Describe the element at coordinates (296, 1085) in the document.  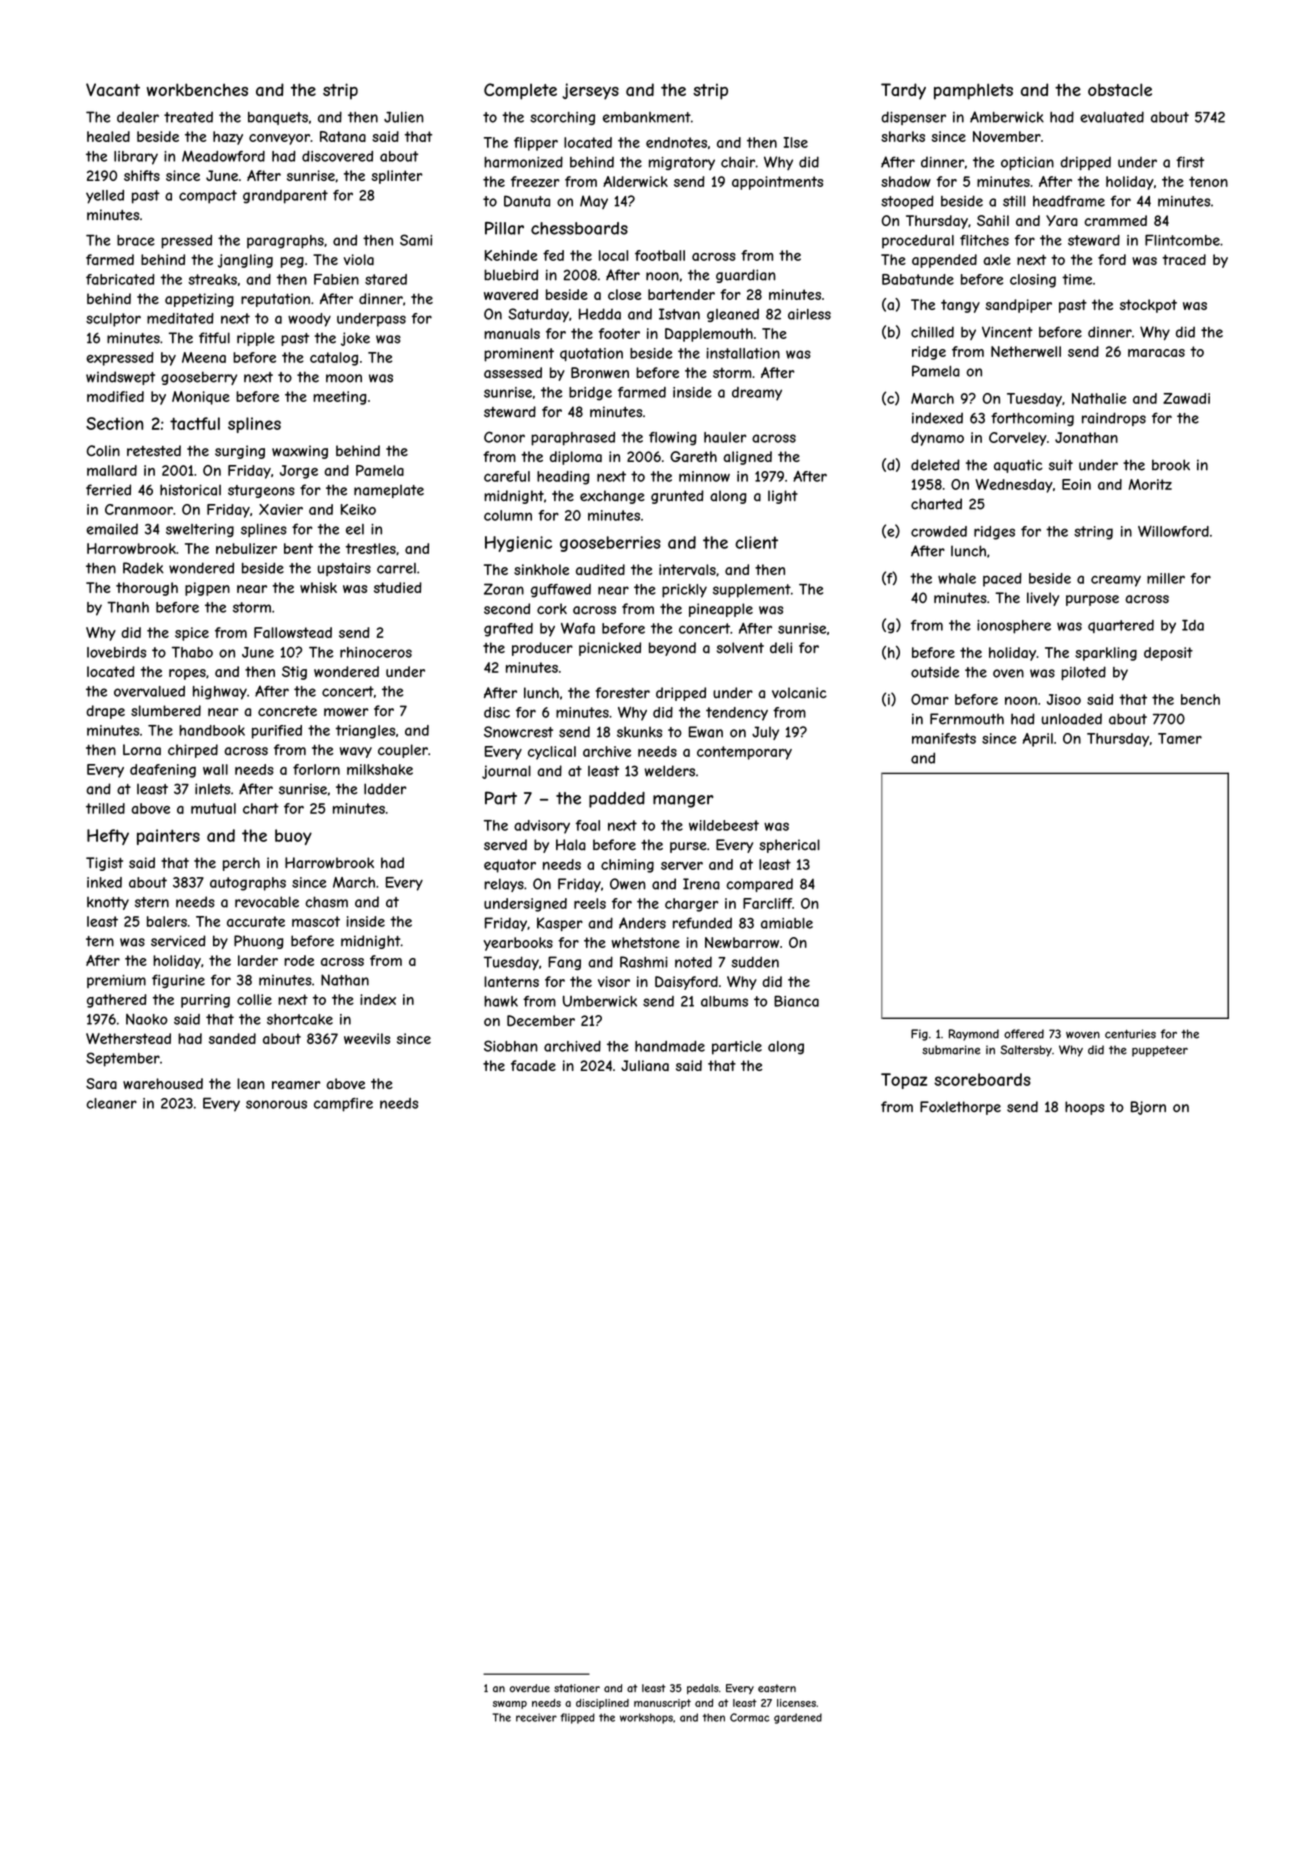
I see `reamer` at that location.
